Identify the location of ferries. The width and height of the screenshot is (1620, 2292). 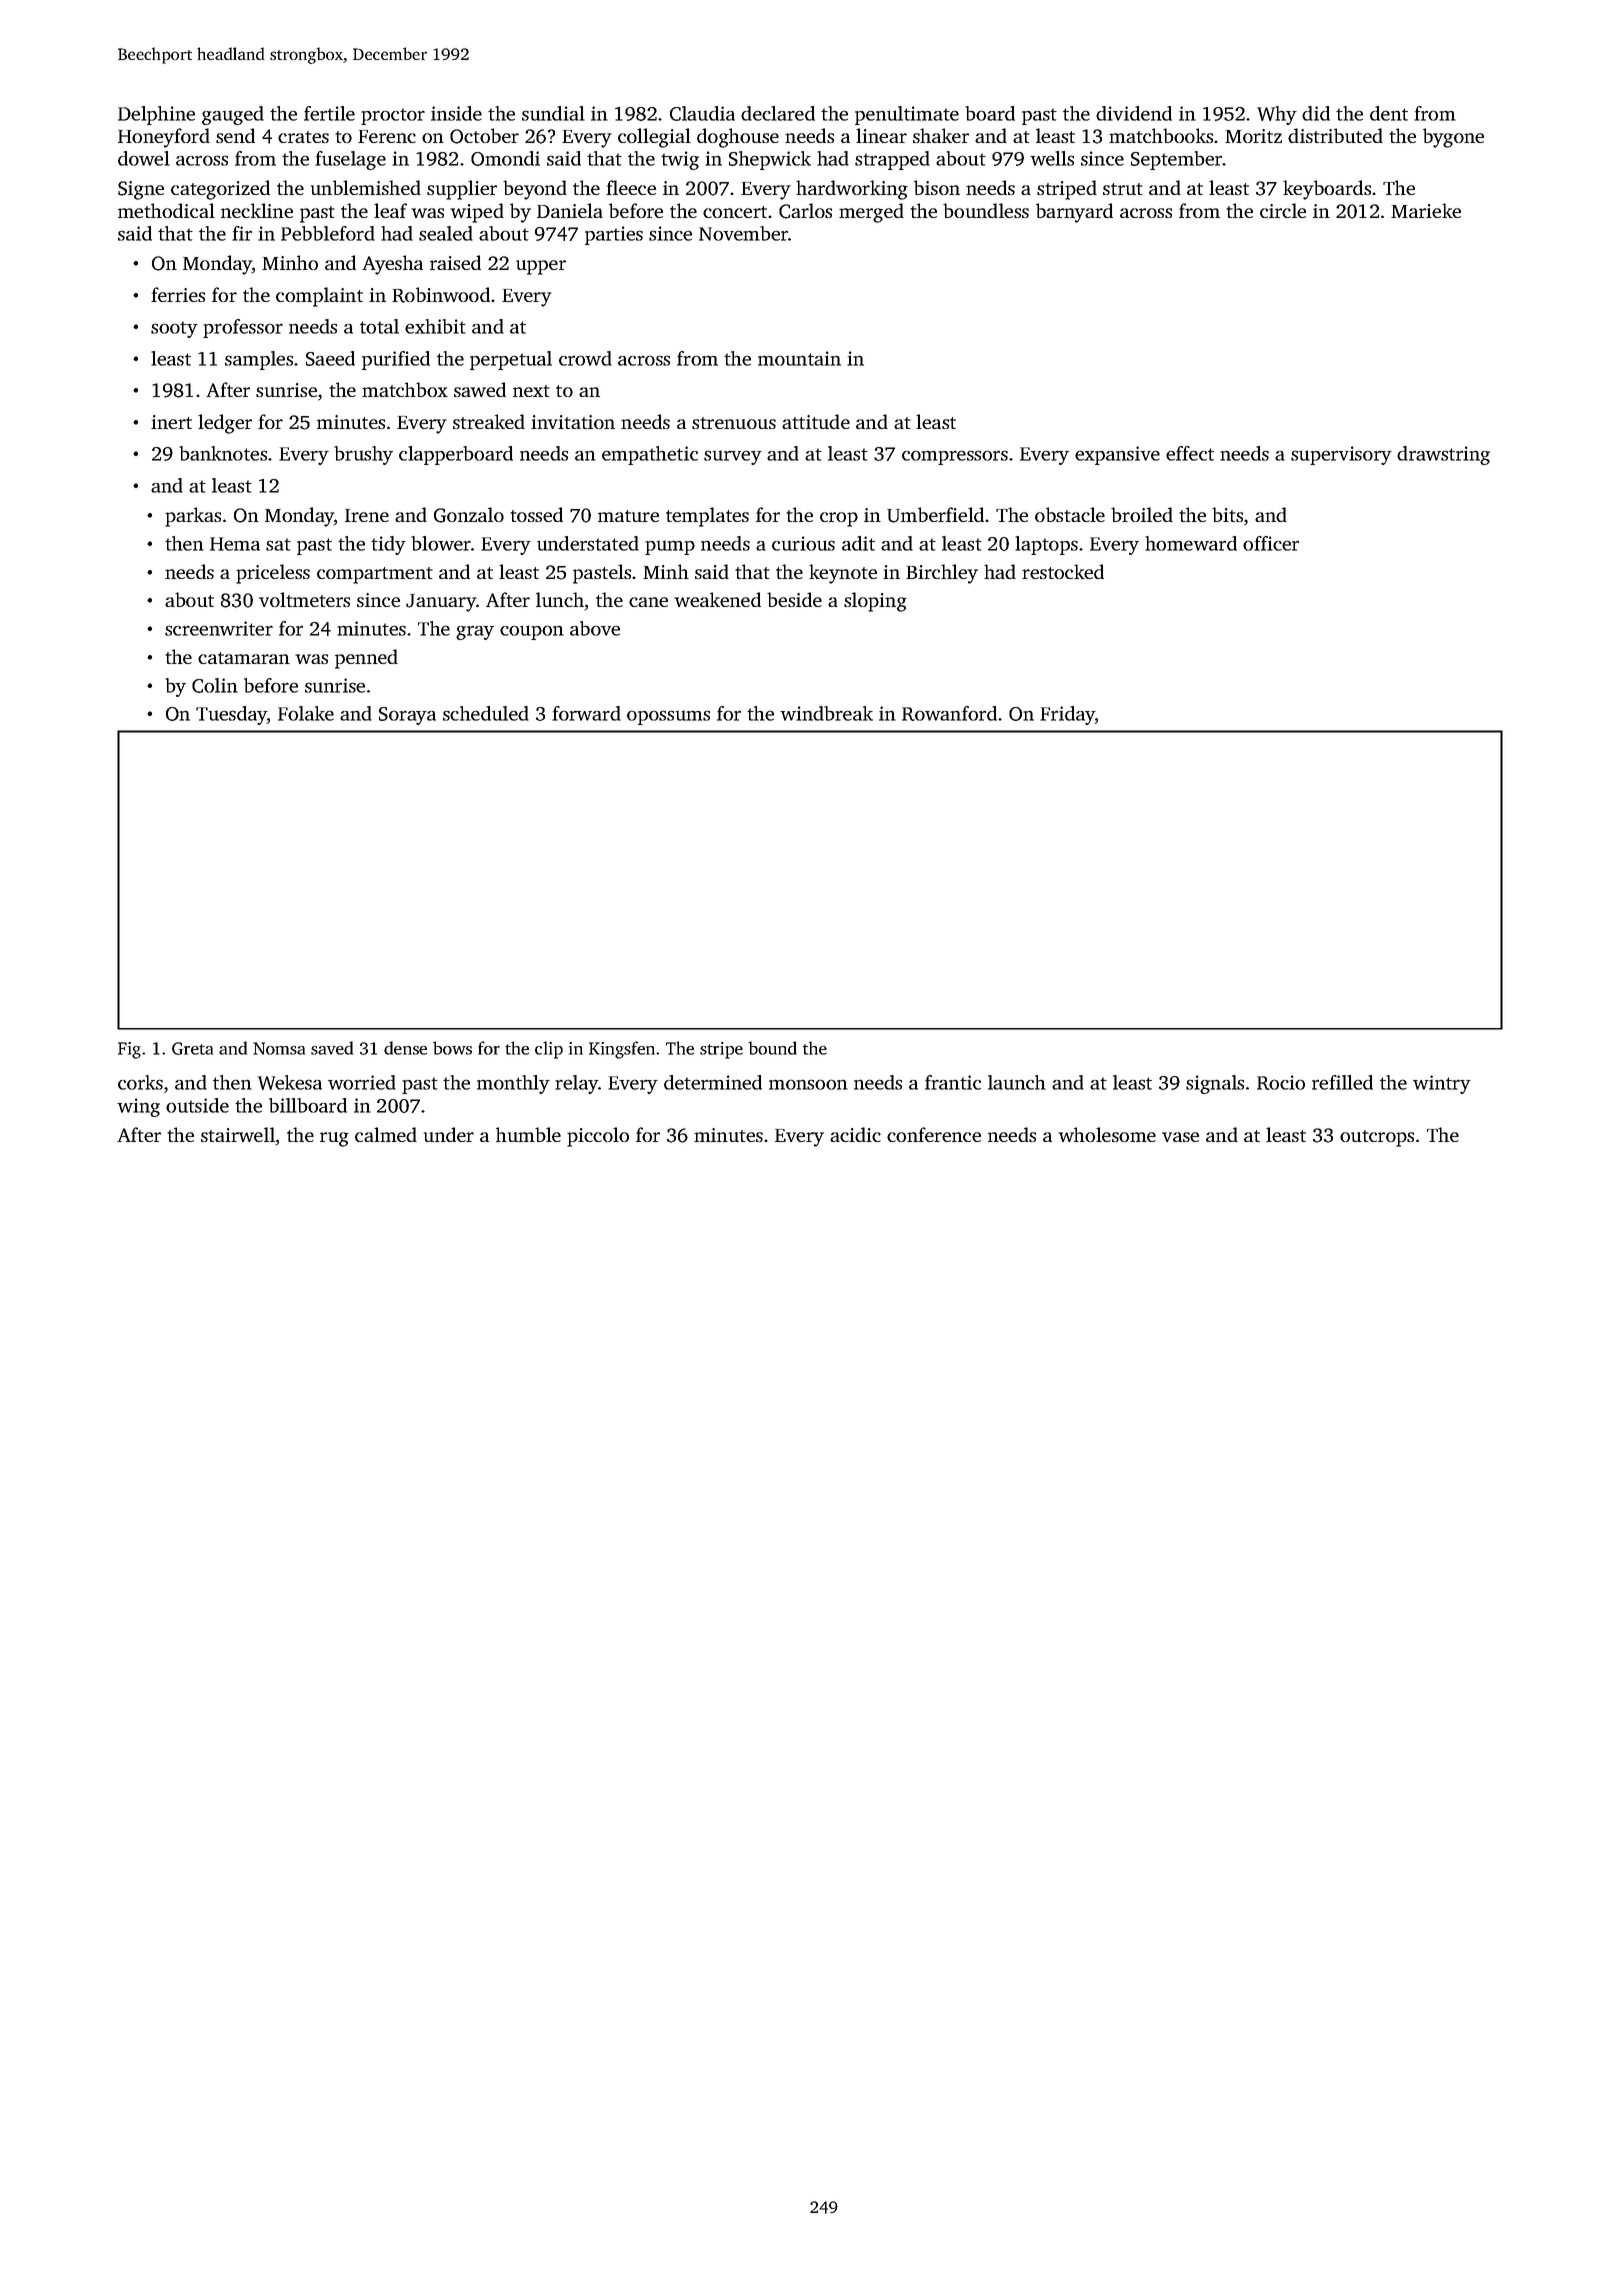
(178, 294).
